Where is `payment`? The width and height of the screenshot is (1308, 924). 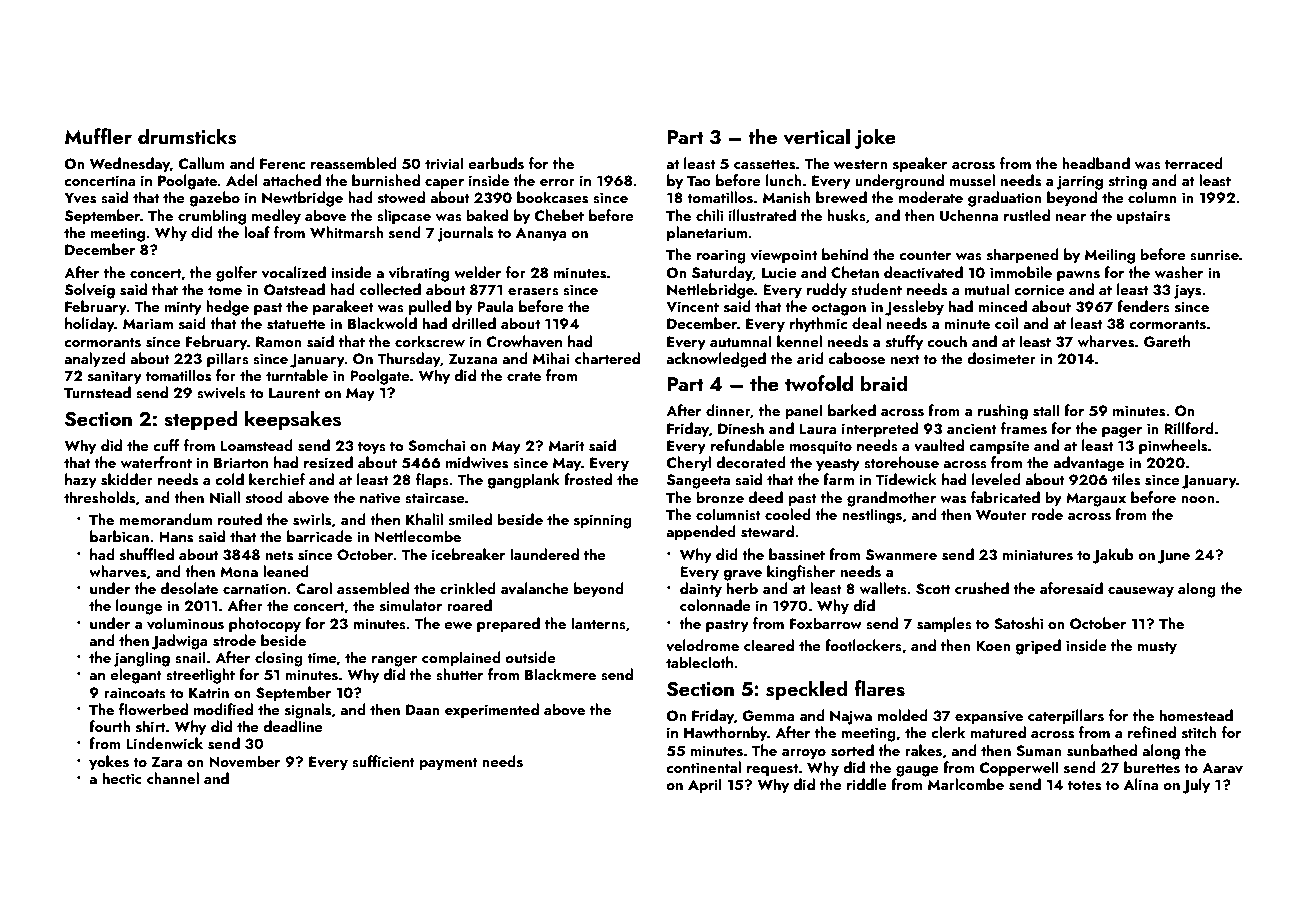
payment is located at coordinates (449, 764).
